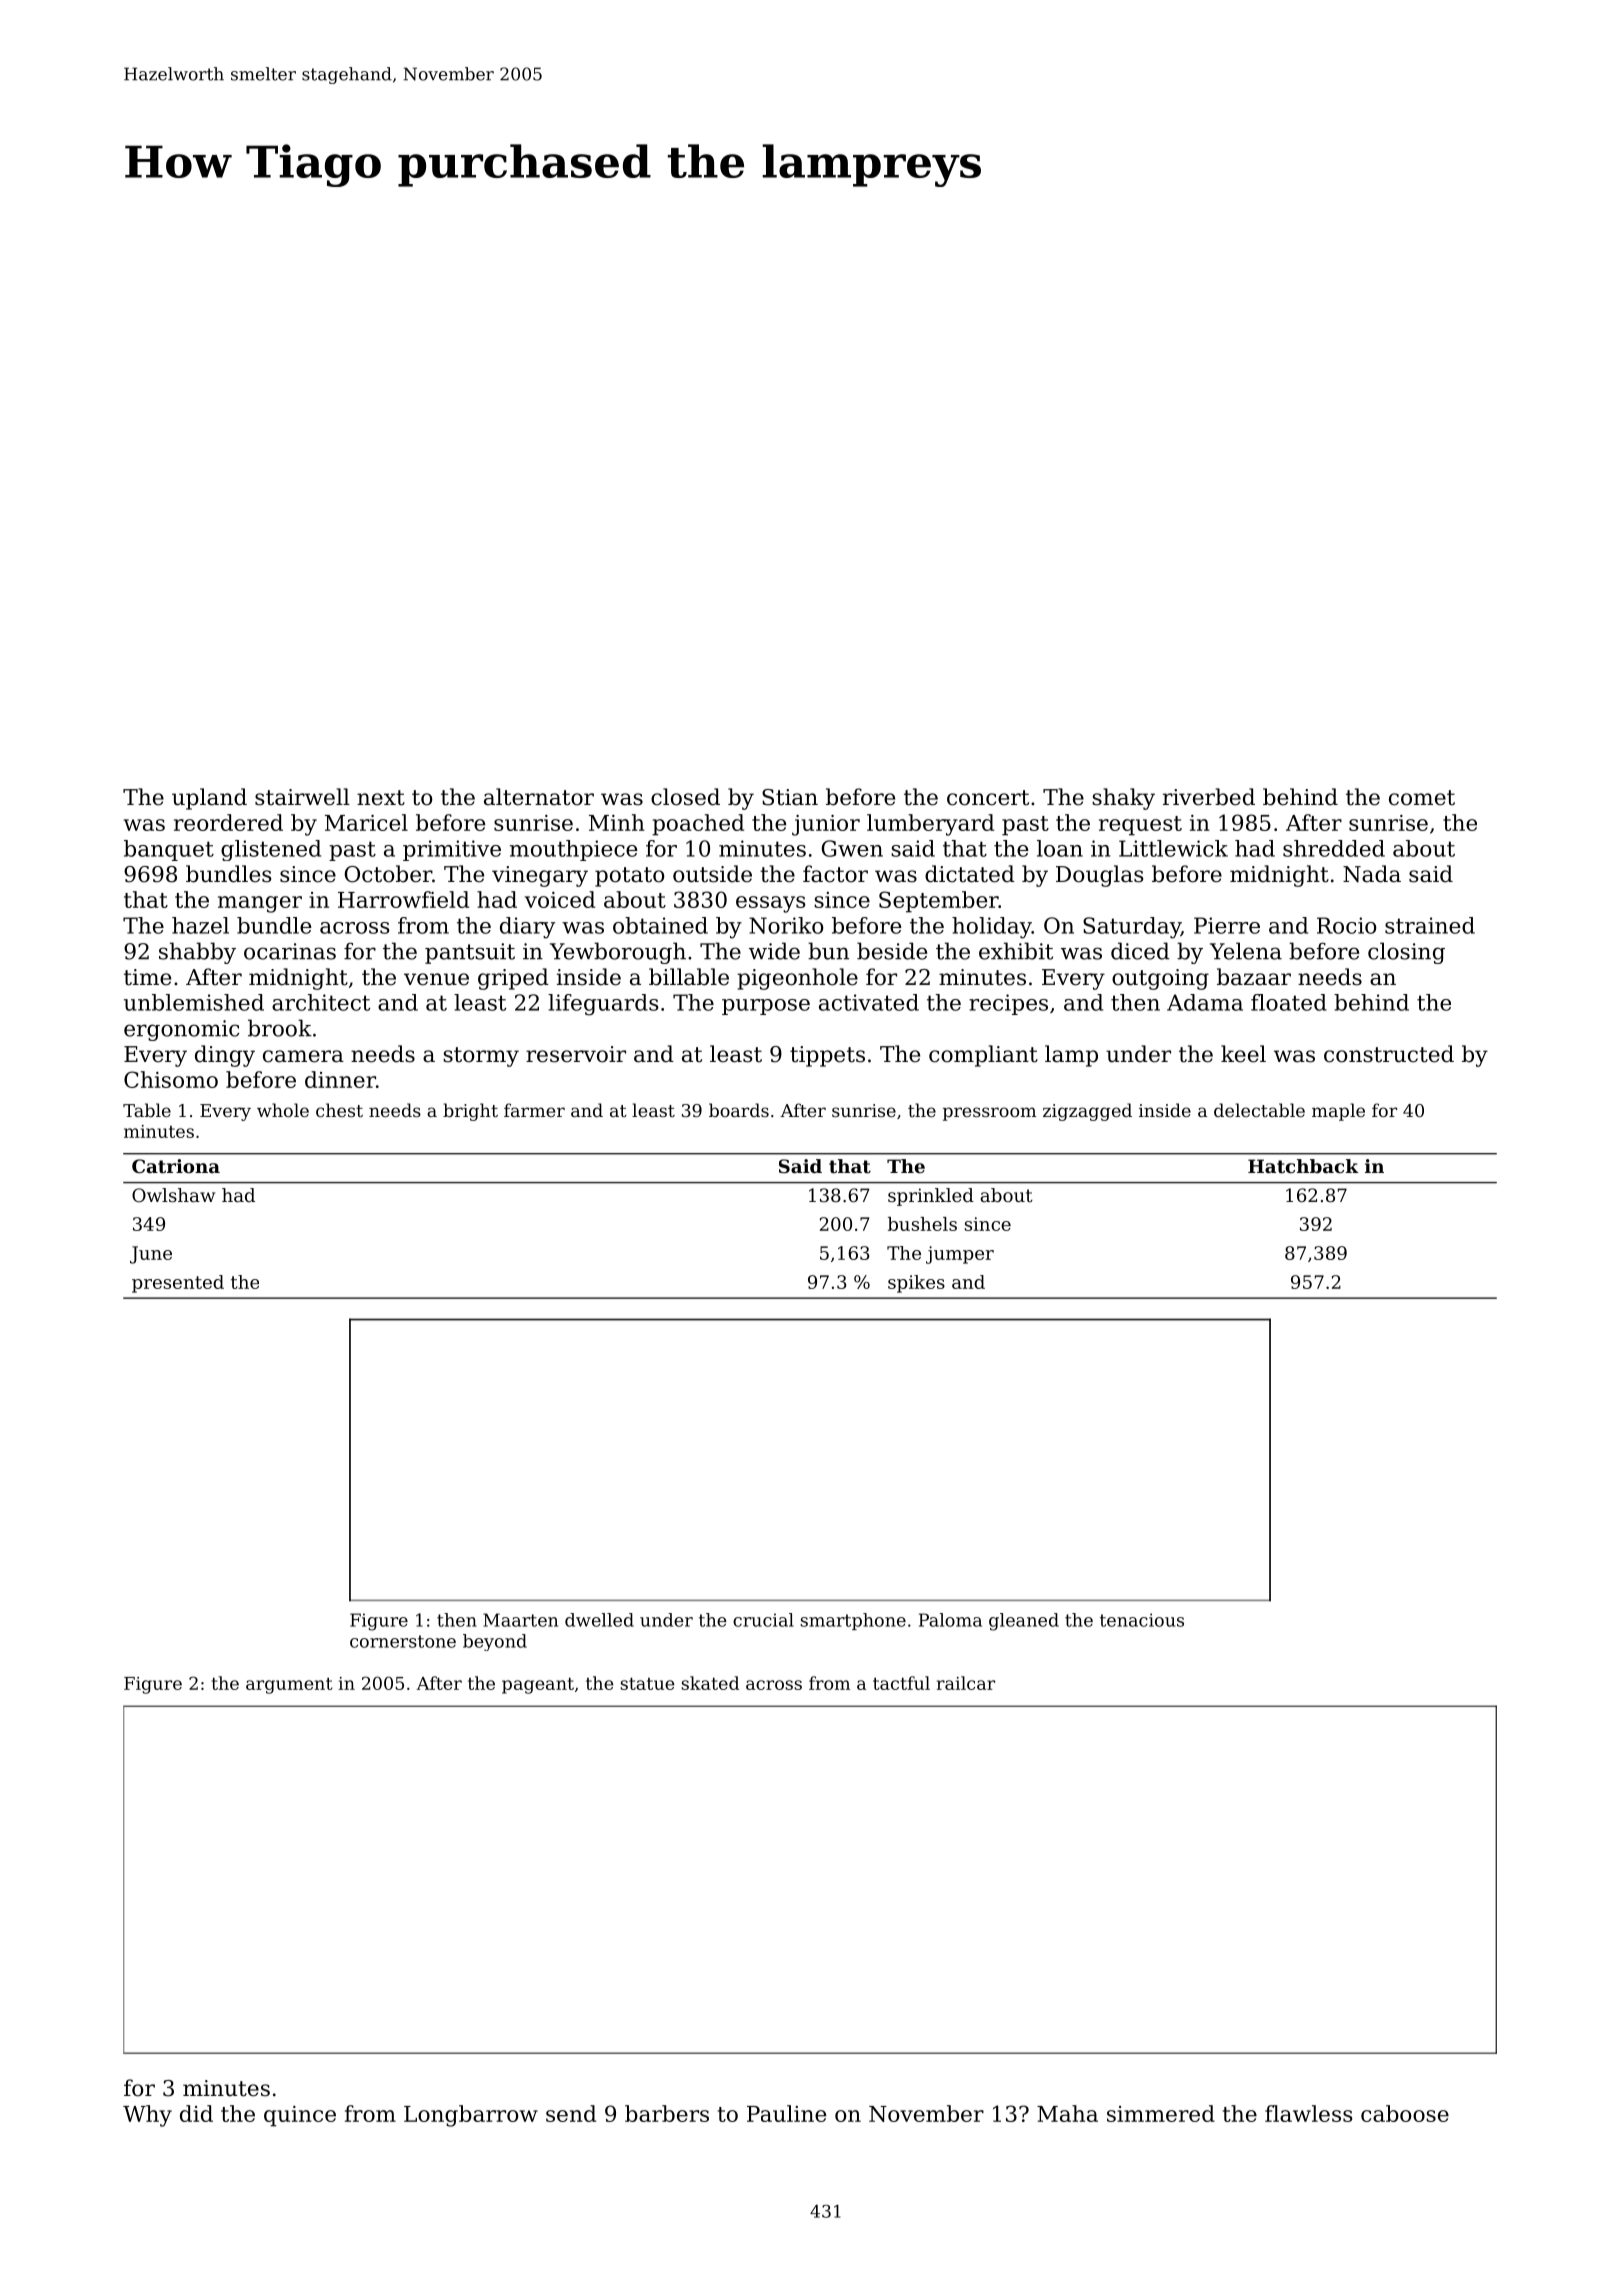  I want to click on caboose, so click(1405, 2113).
